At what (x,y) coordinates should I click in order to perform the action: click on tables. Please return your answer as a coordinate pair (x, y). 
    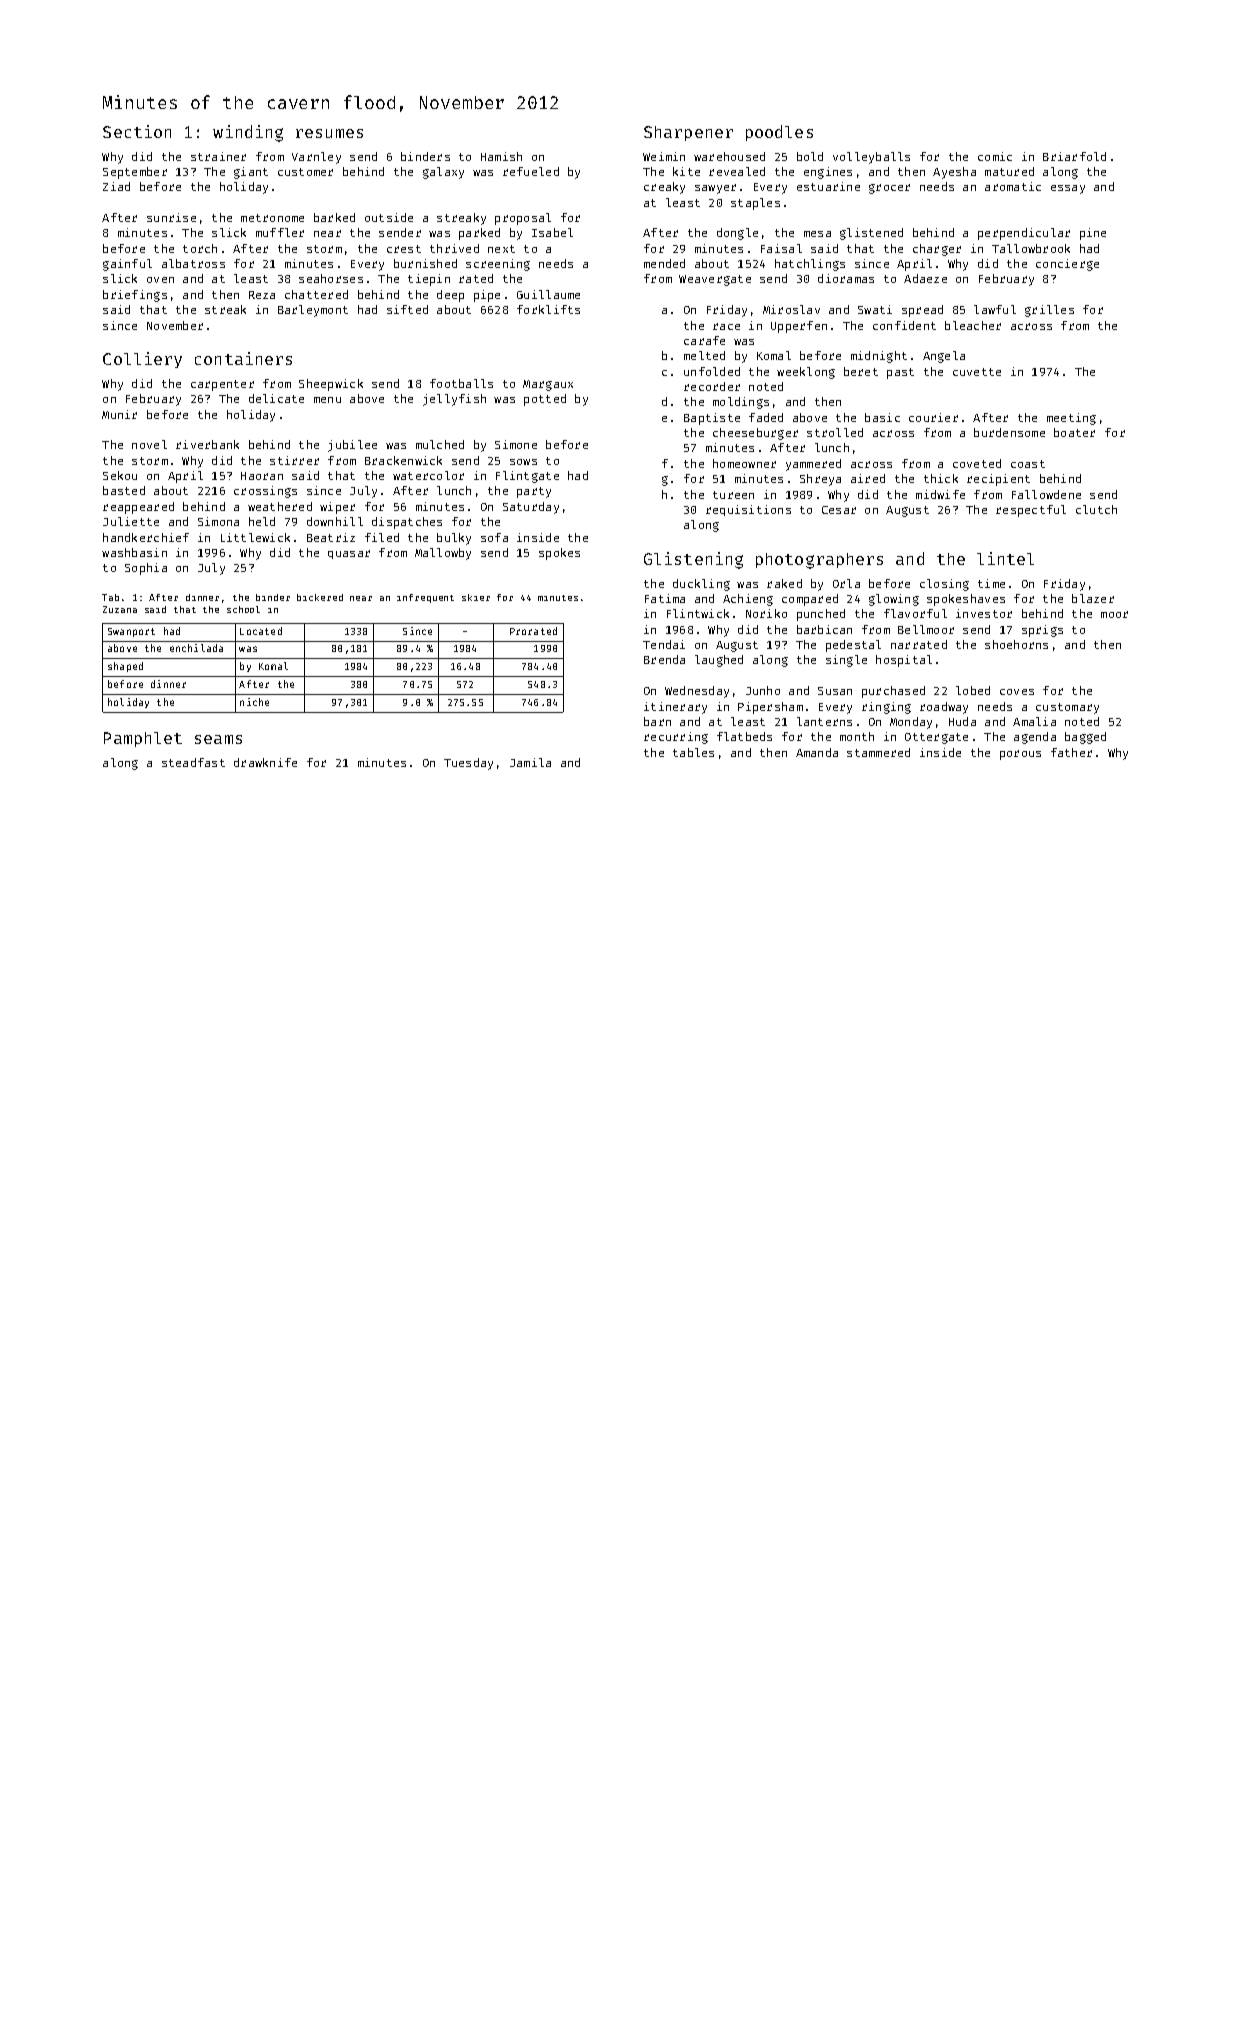
    Looking at the image, I should click on (693, 752).
